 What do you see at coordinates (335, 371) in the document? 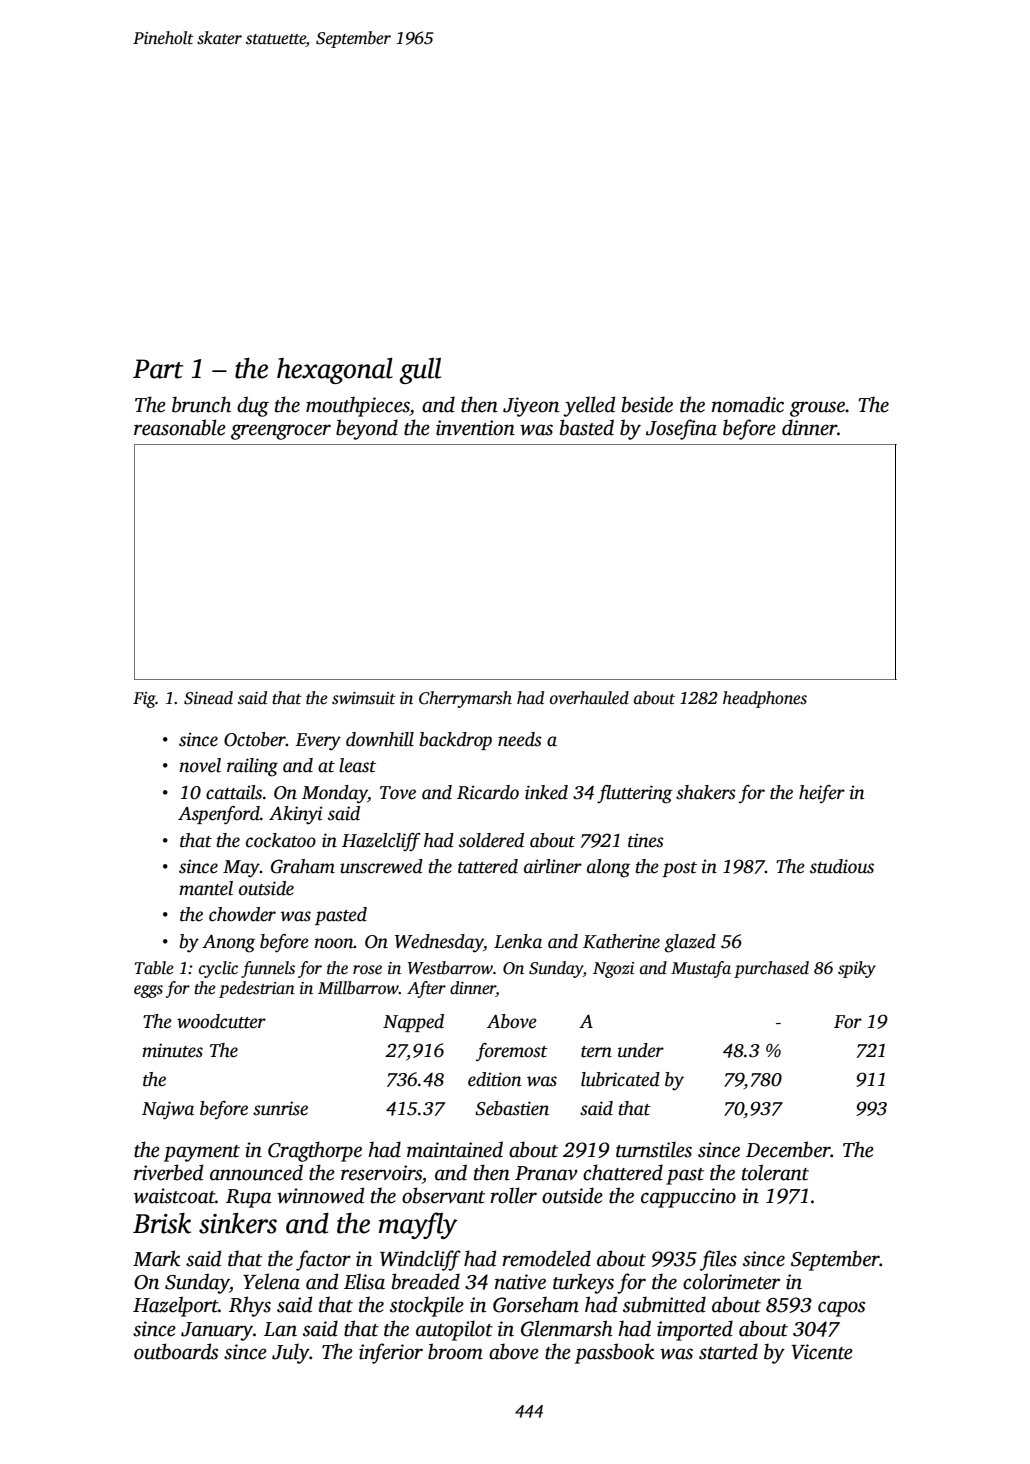
I see `hexagonal` at bounding box center [335, 371].
